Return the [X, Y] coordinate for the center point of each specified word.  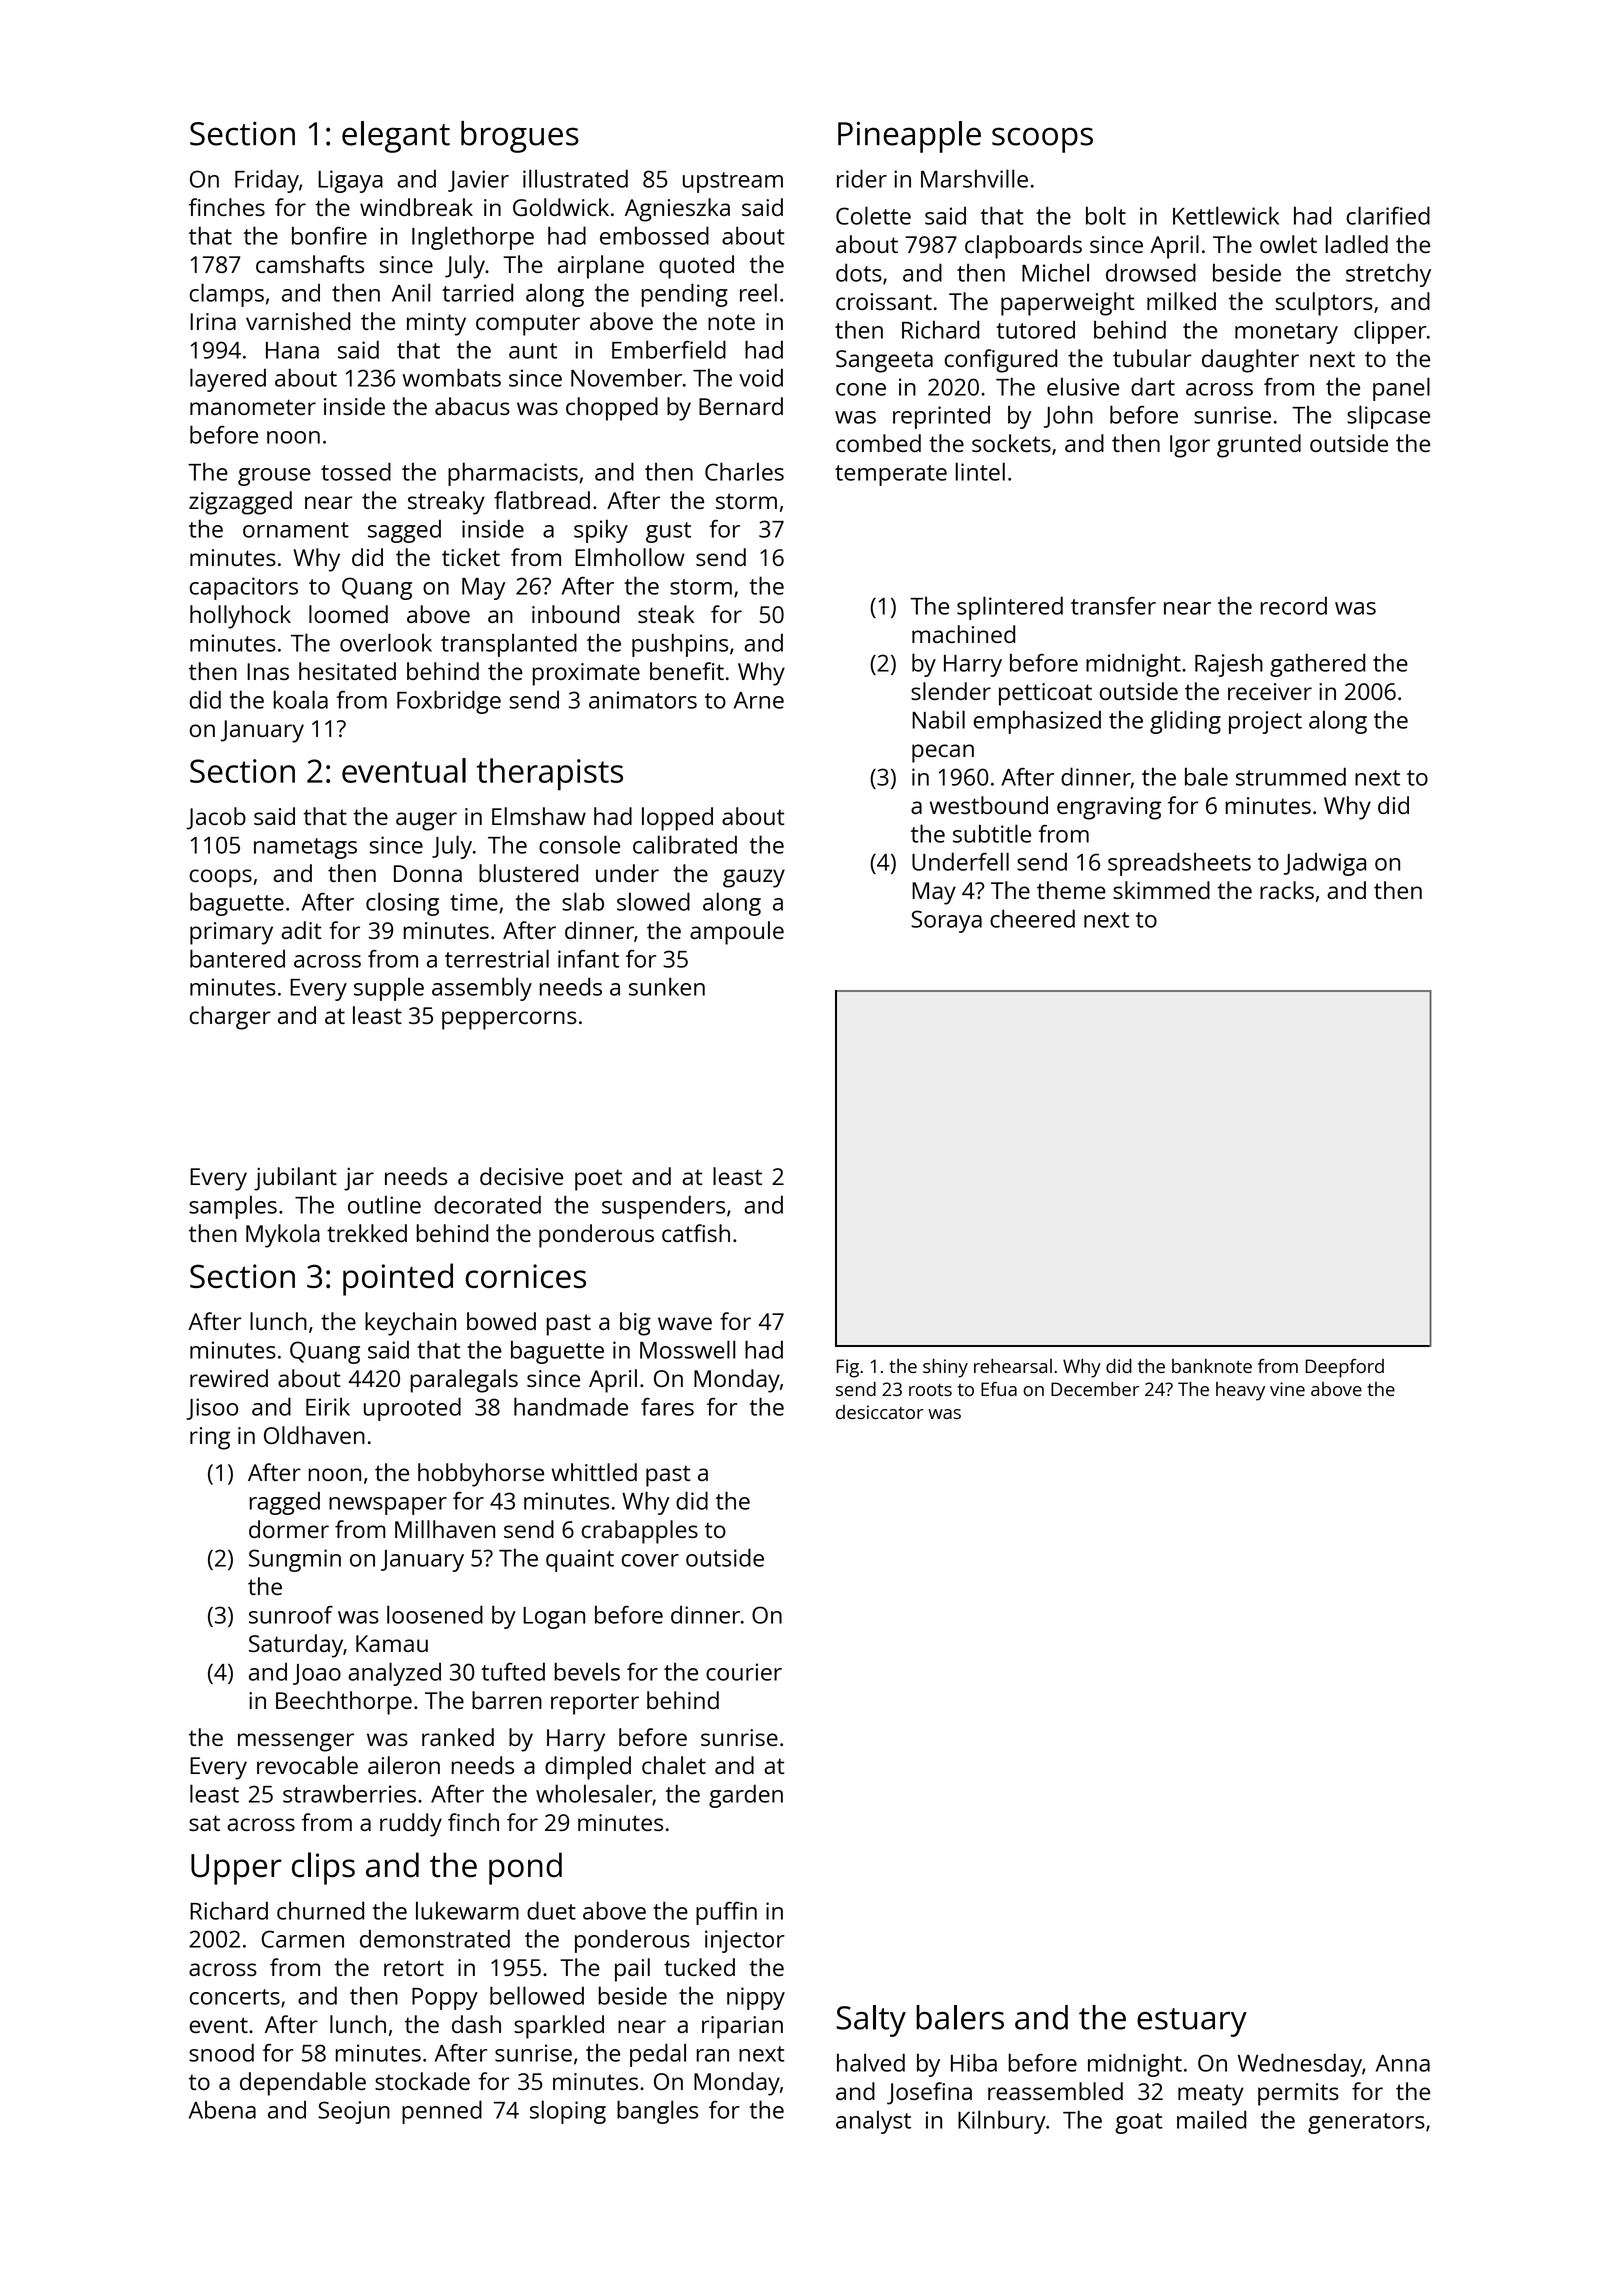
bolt [1106, 215]
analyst [873, 2122]
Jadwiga [1325, 864]
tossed [356, 471]
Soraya [946, 921]
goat [1139, 2123]
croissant [884, 301]
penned [442, 2112]
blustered [528, 873]
